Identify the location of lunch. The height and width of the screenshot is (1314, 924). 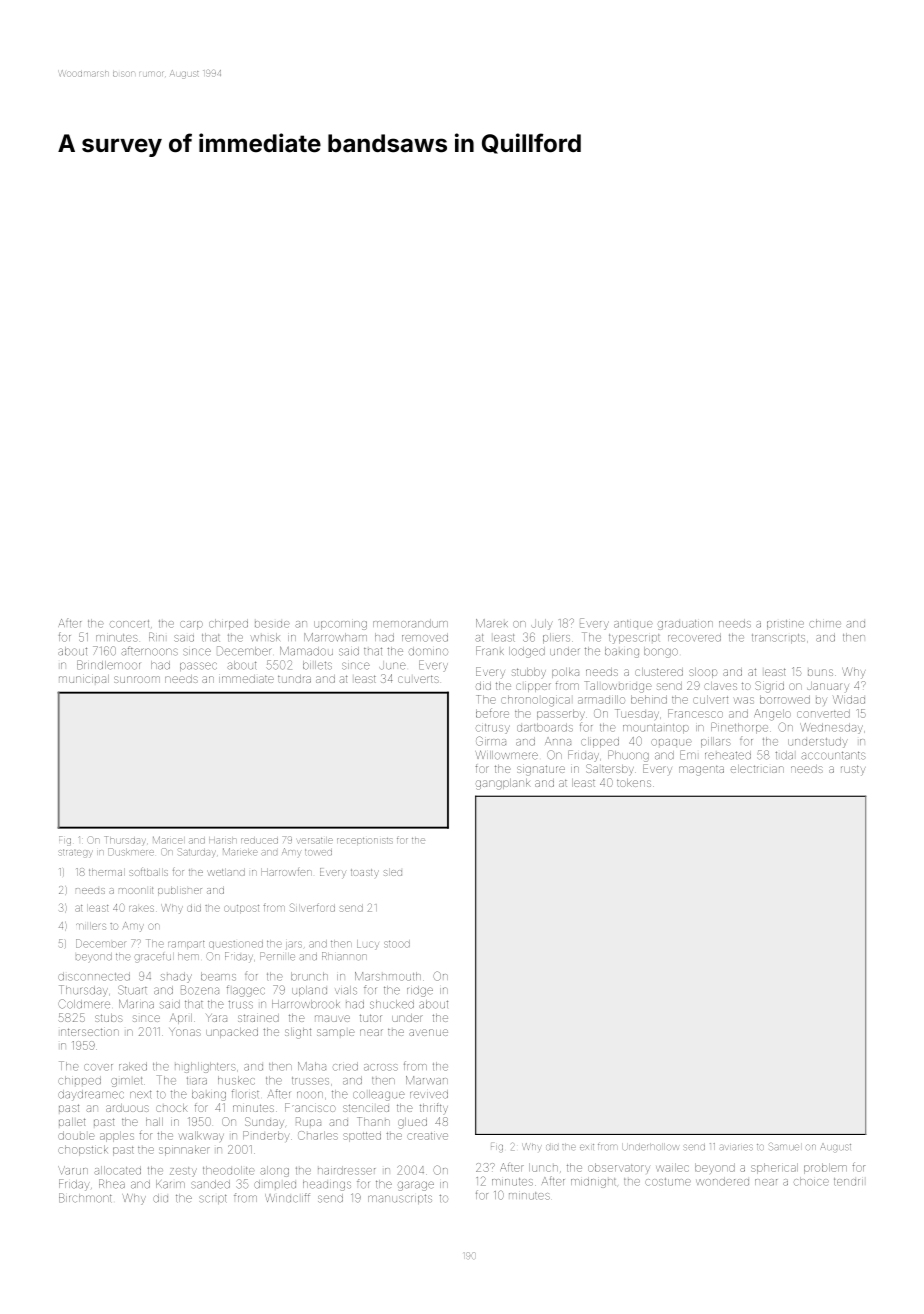
(543, 1167).
